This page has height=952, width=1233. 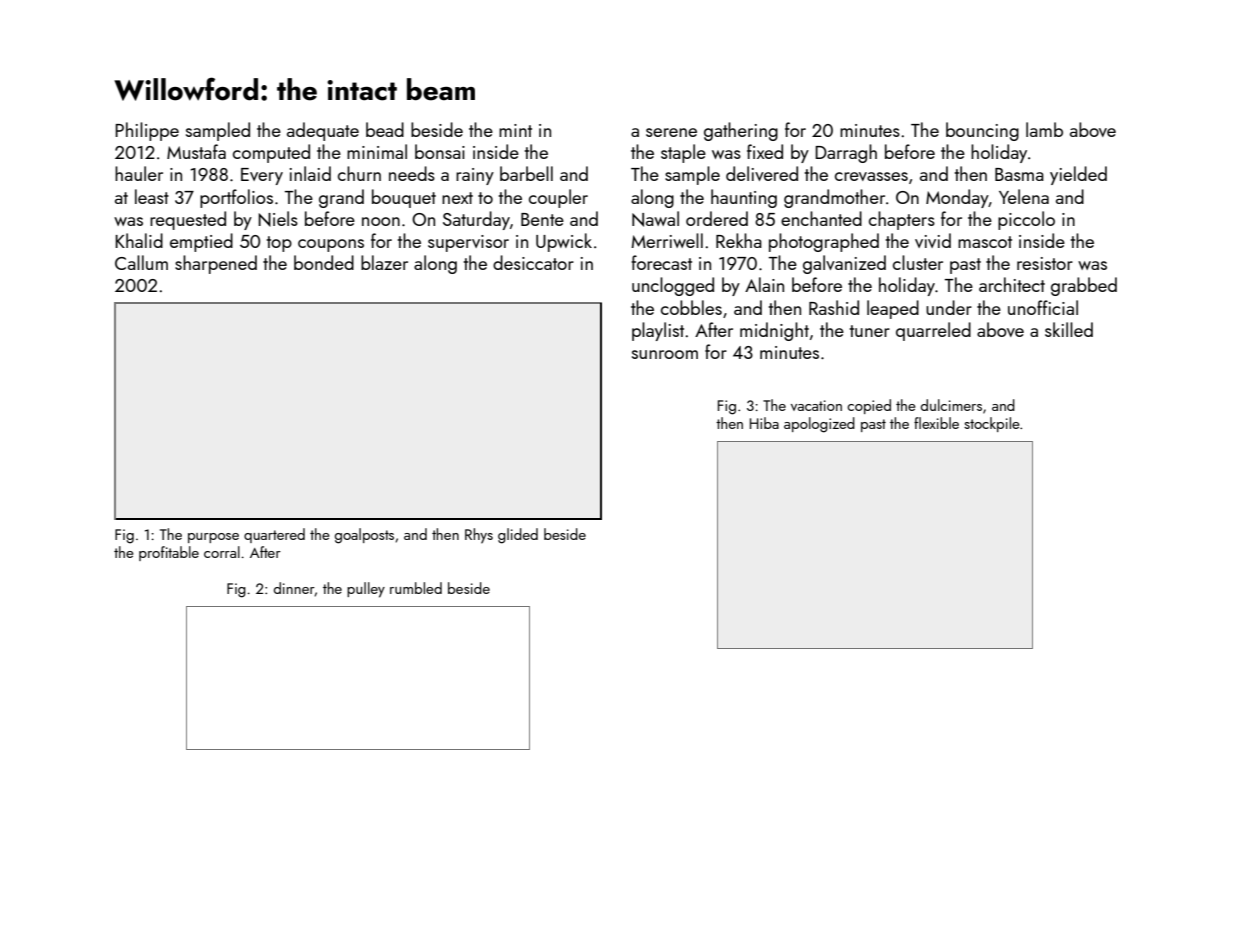 What do you see at coordinates (294, 589) in the page?
I see `dinner` at bounding box center [294, 589].
